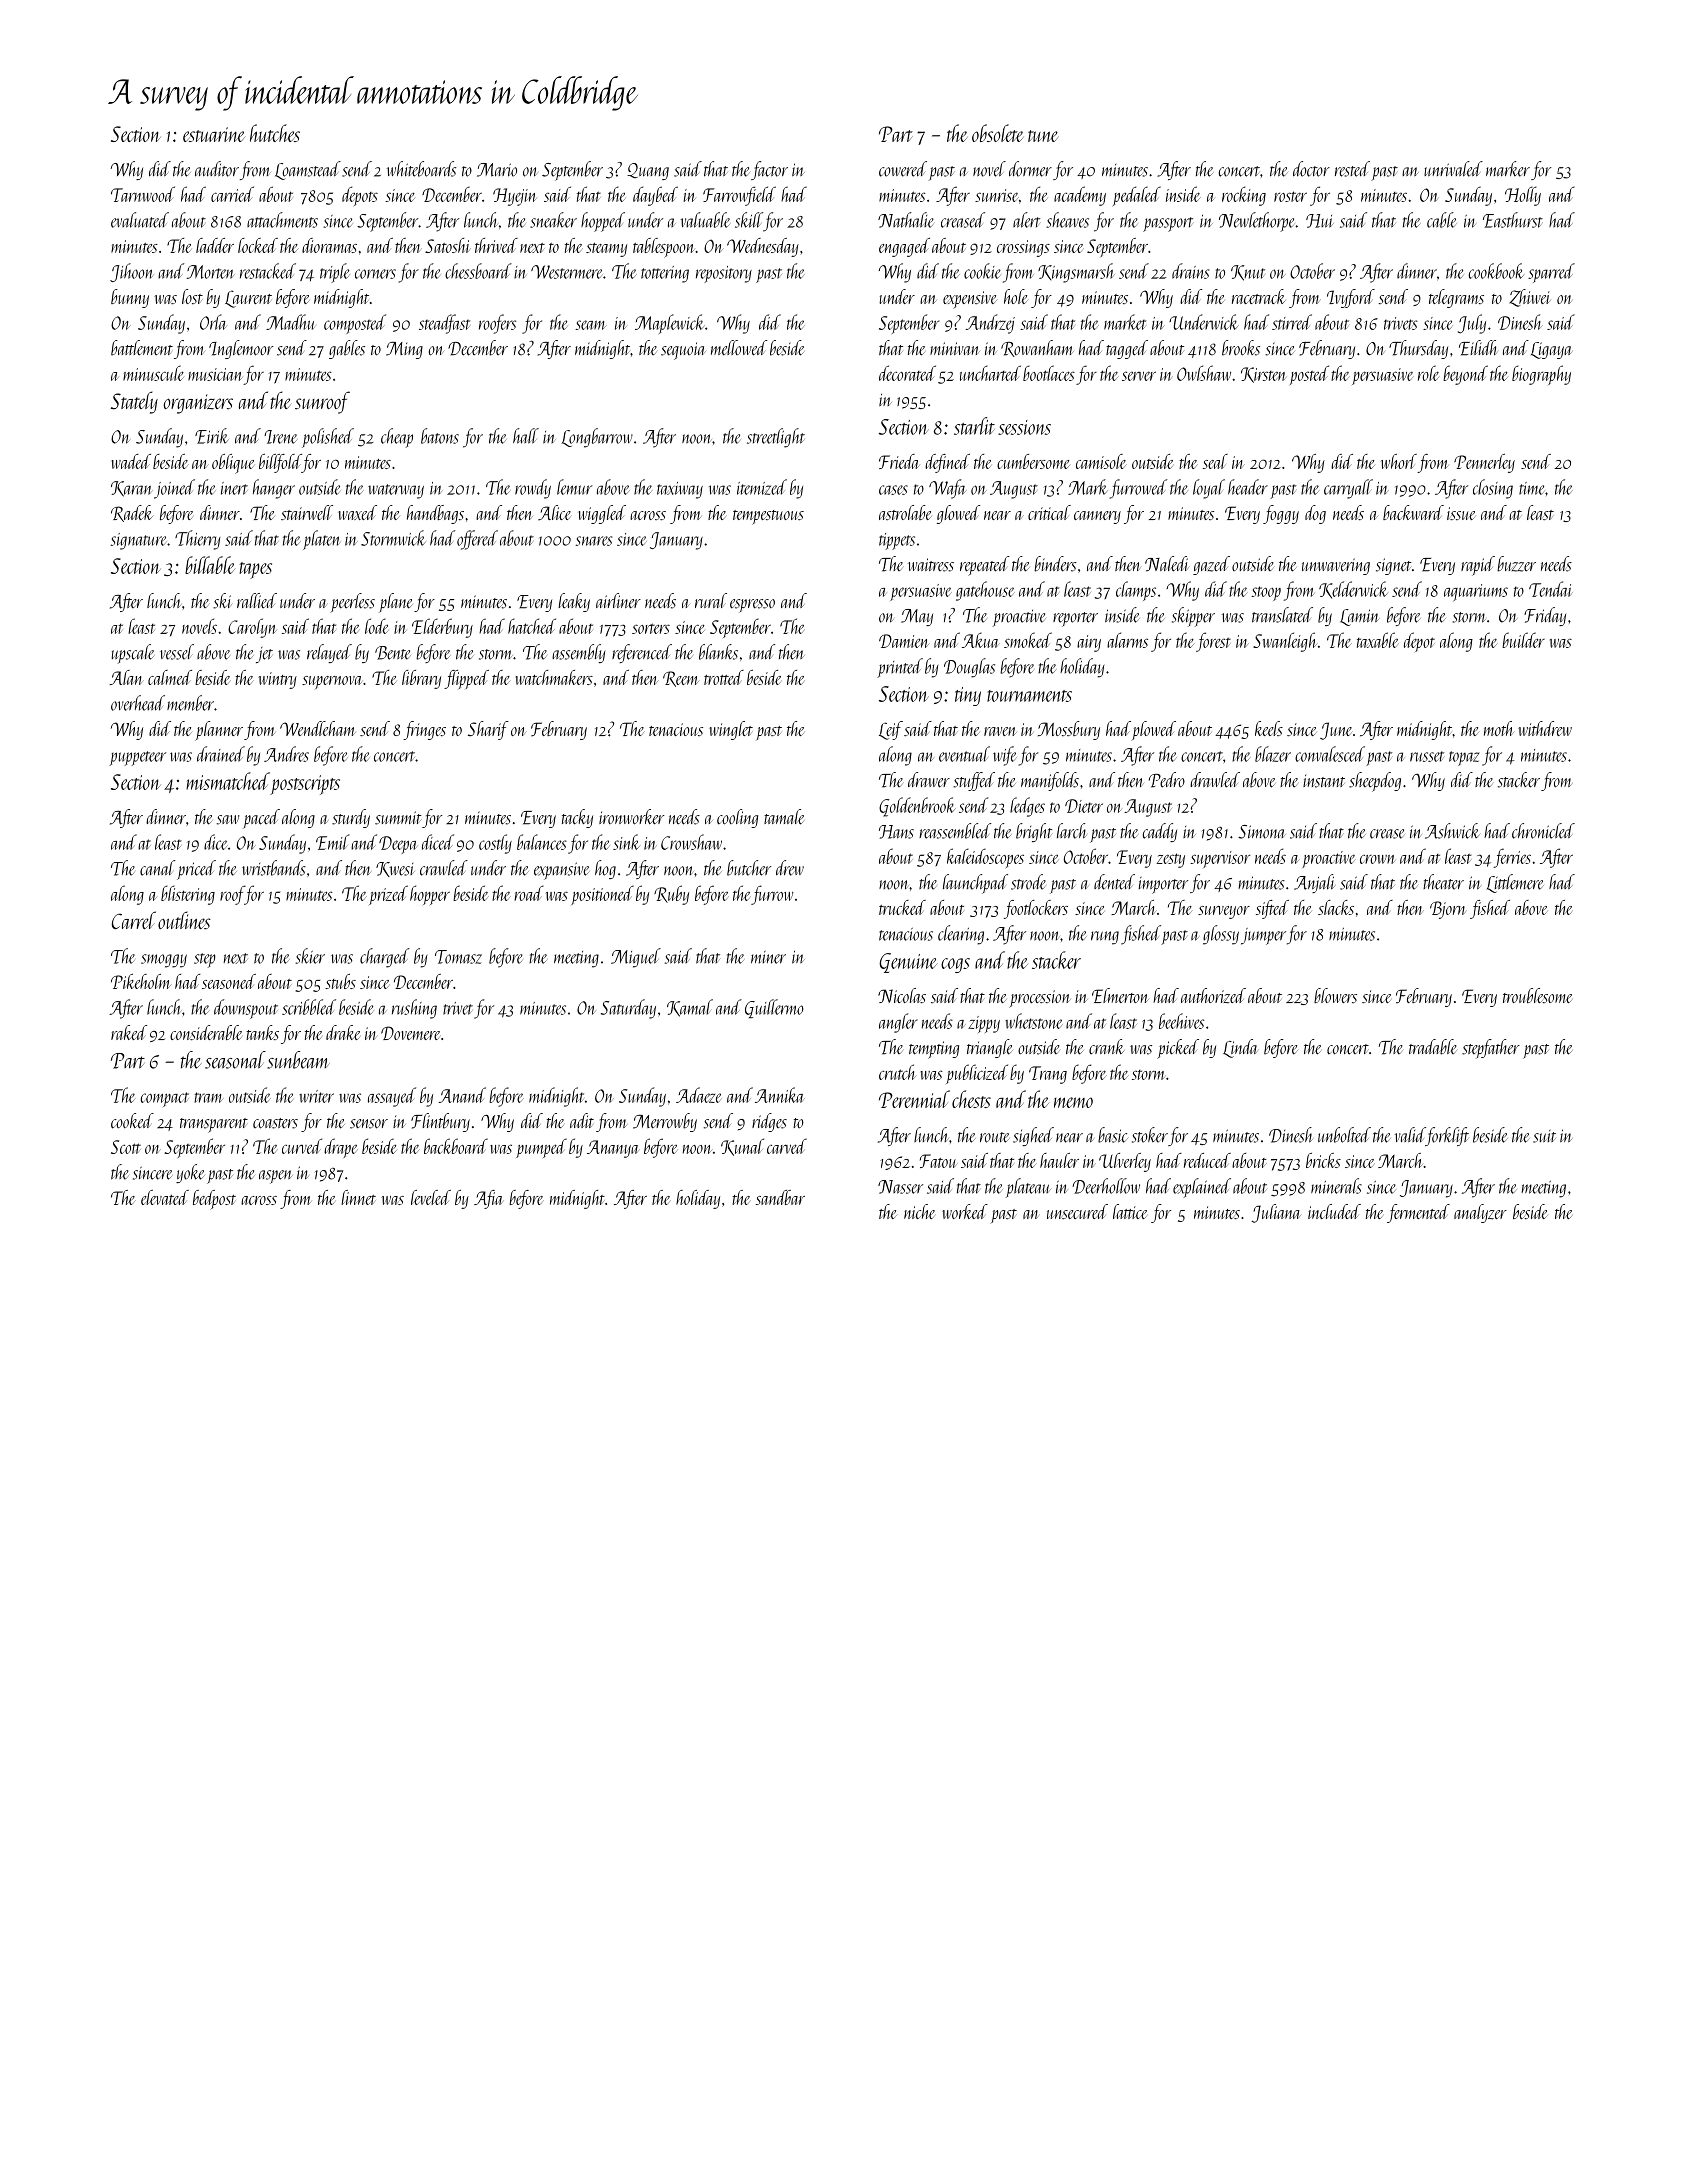 This image has width=1683, height=2178. What do you see at coordinates (1537, 995) in the image?
I see `troublesome` at bounding box center [1537, 995].
